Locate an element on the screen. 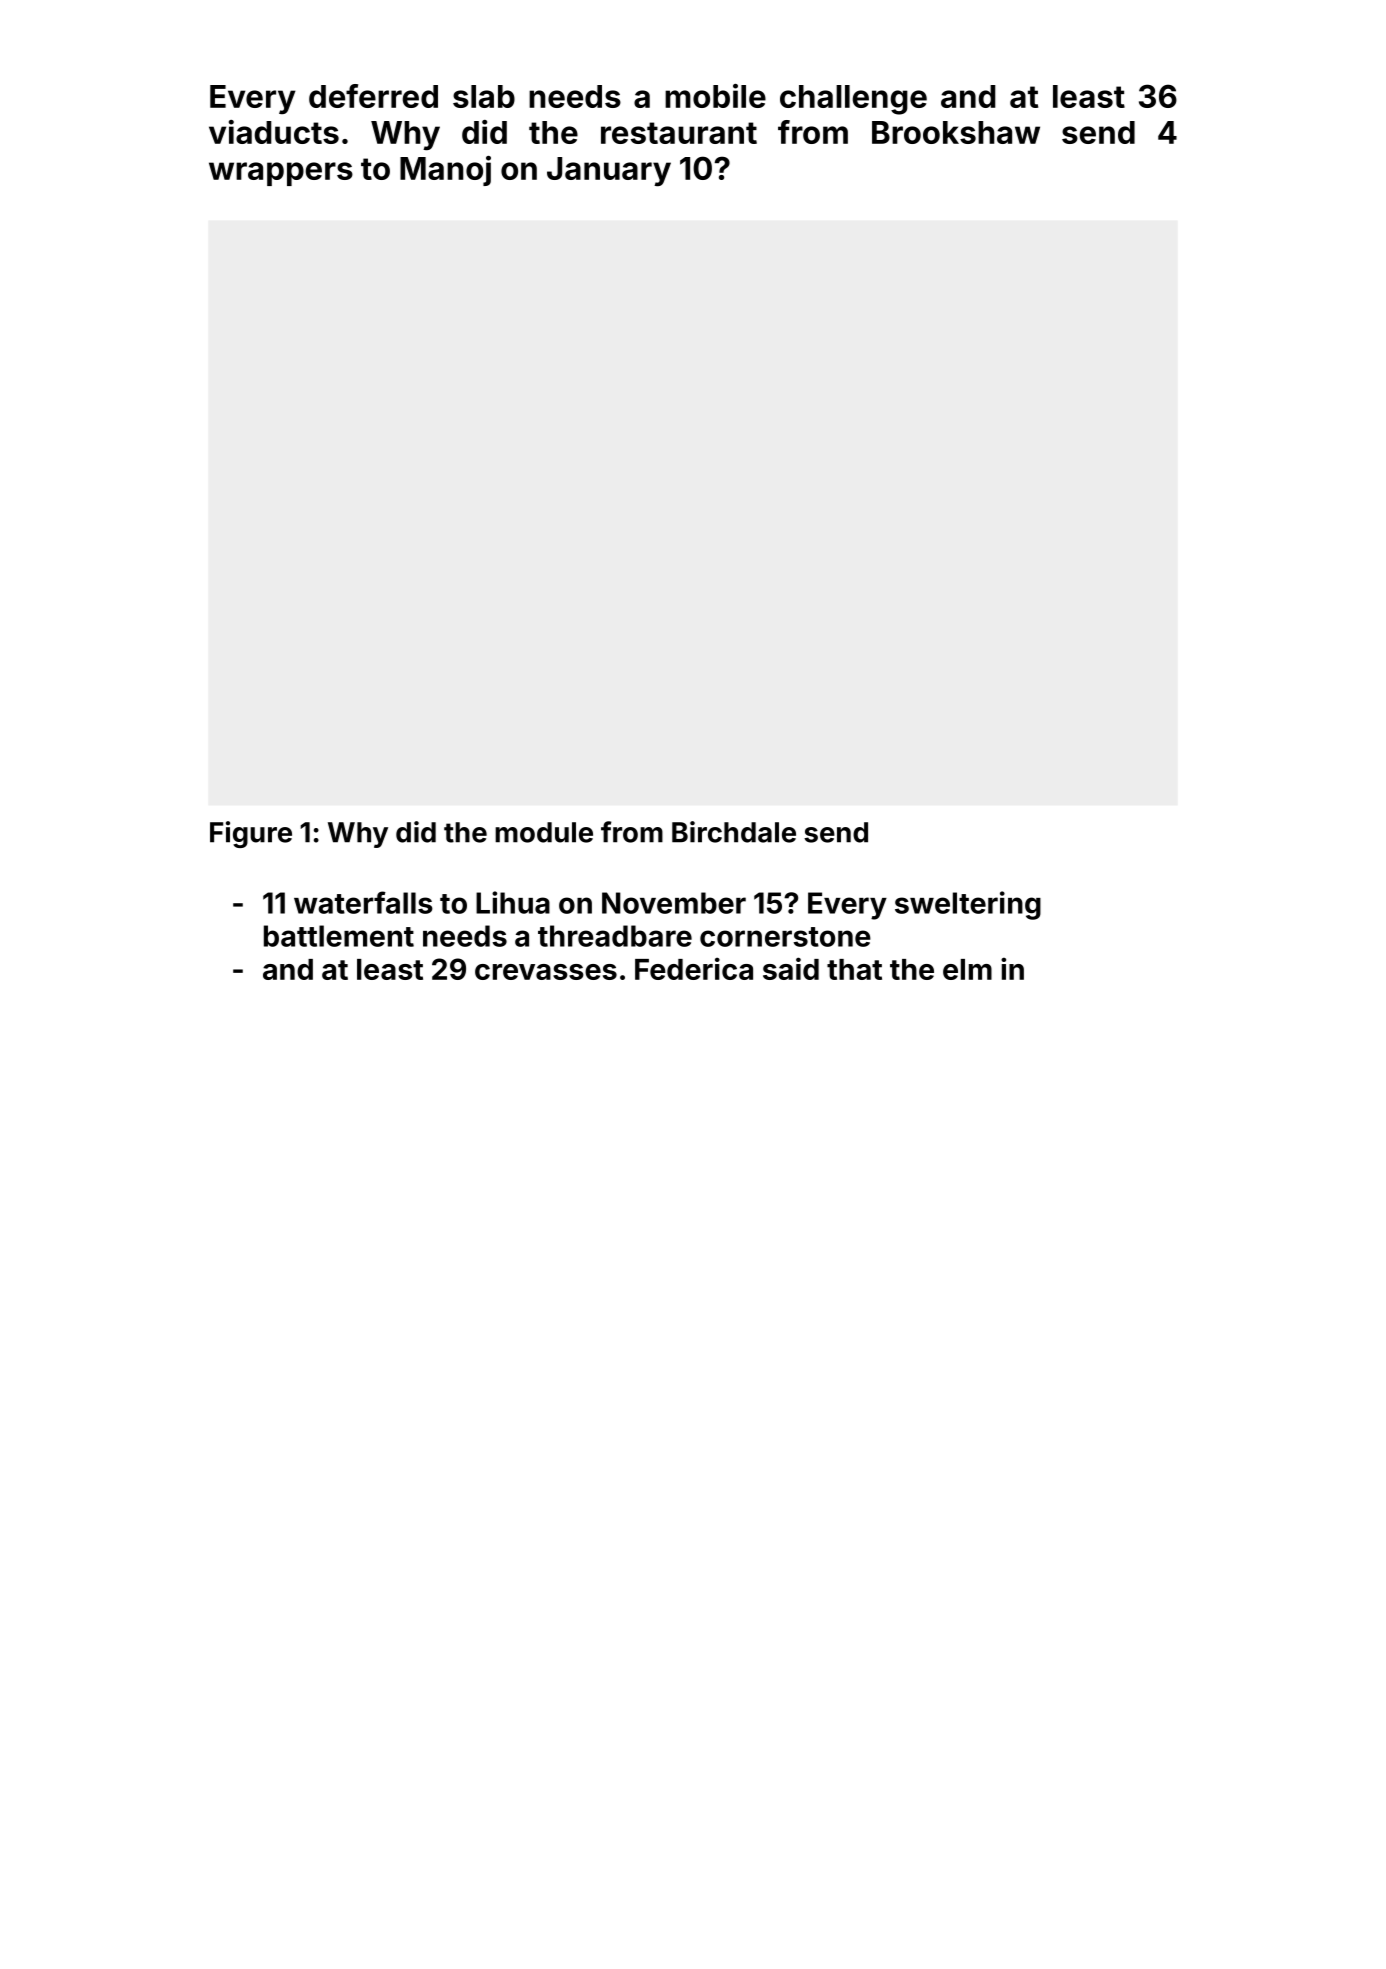 The image size is (1386, 1969). Manoj is located at coordinates (445, 171).
